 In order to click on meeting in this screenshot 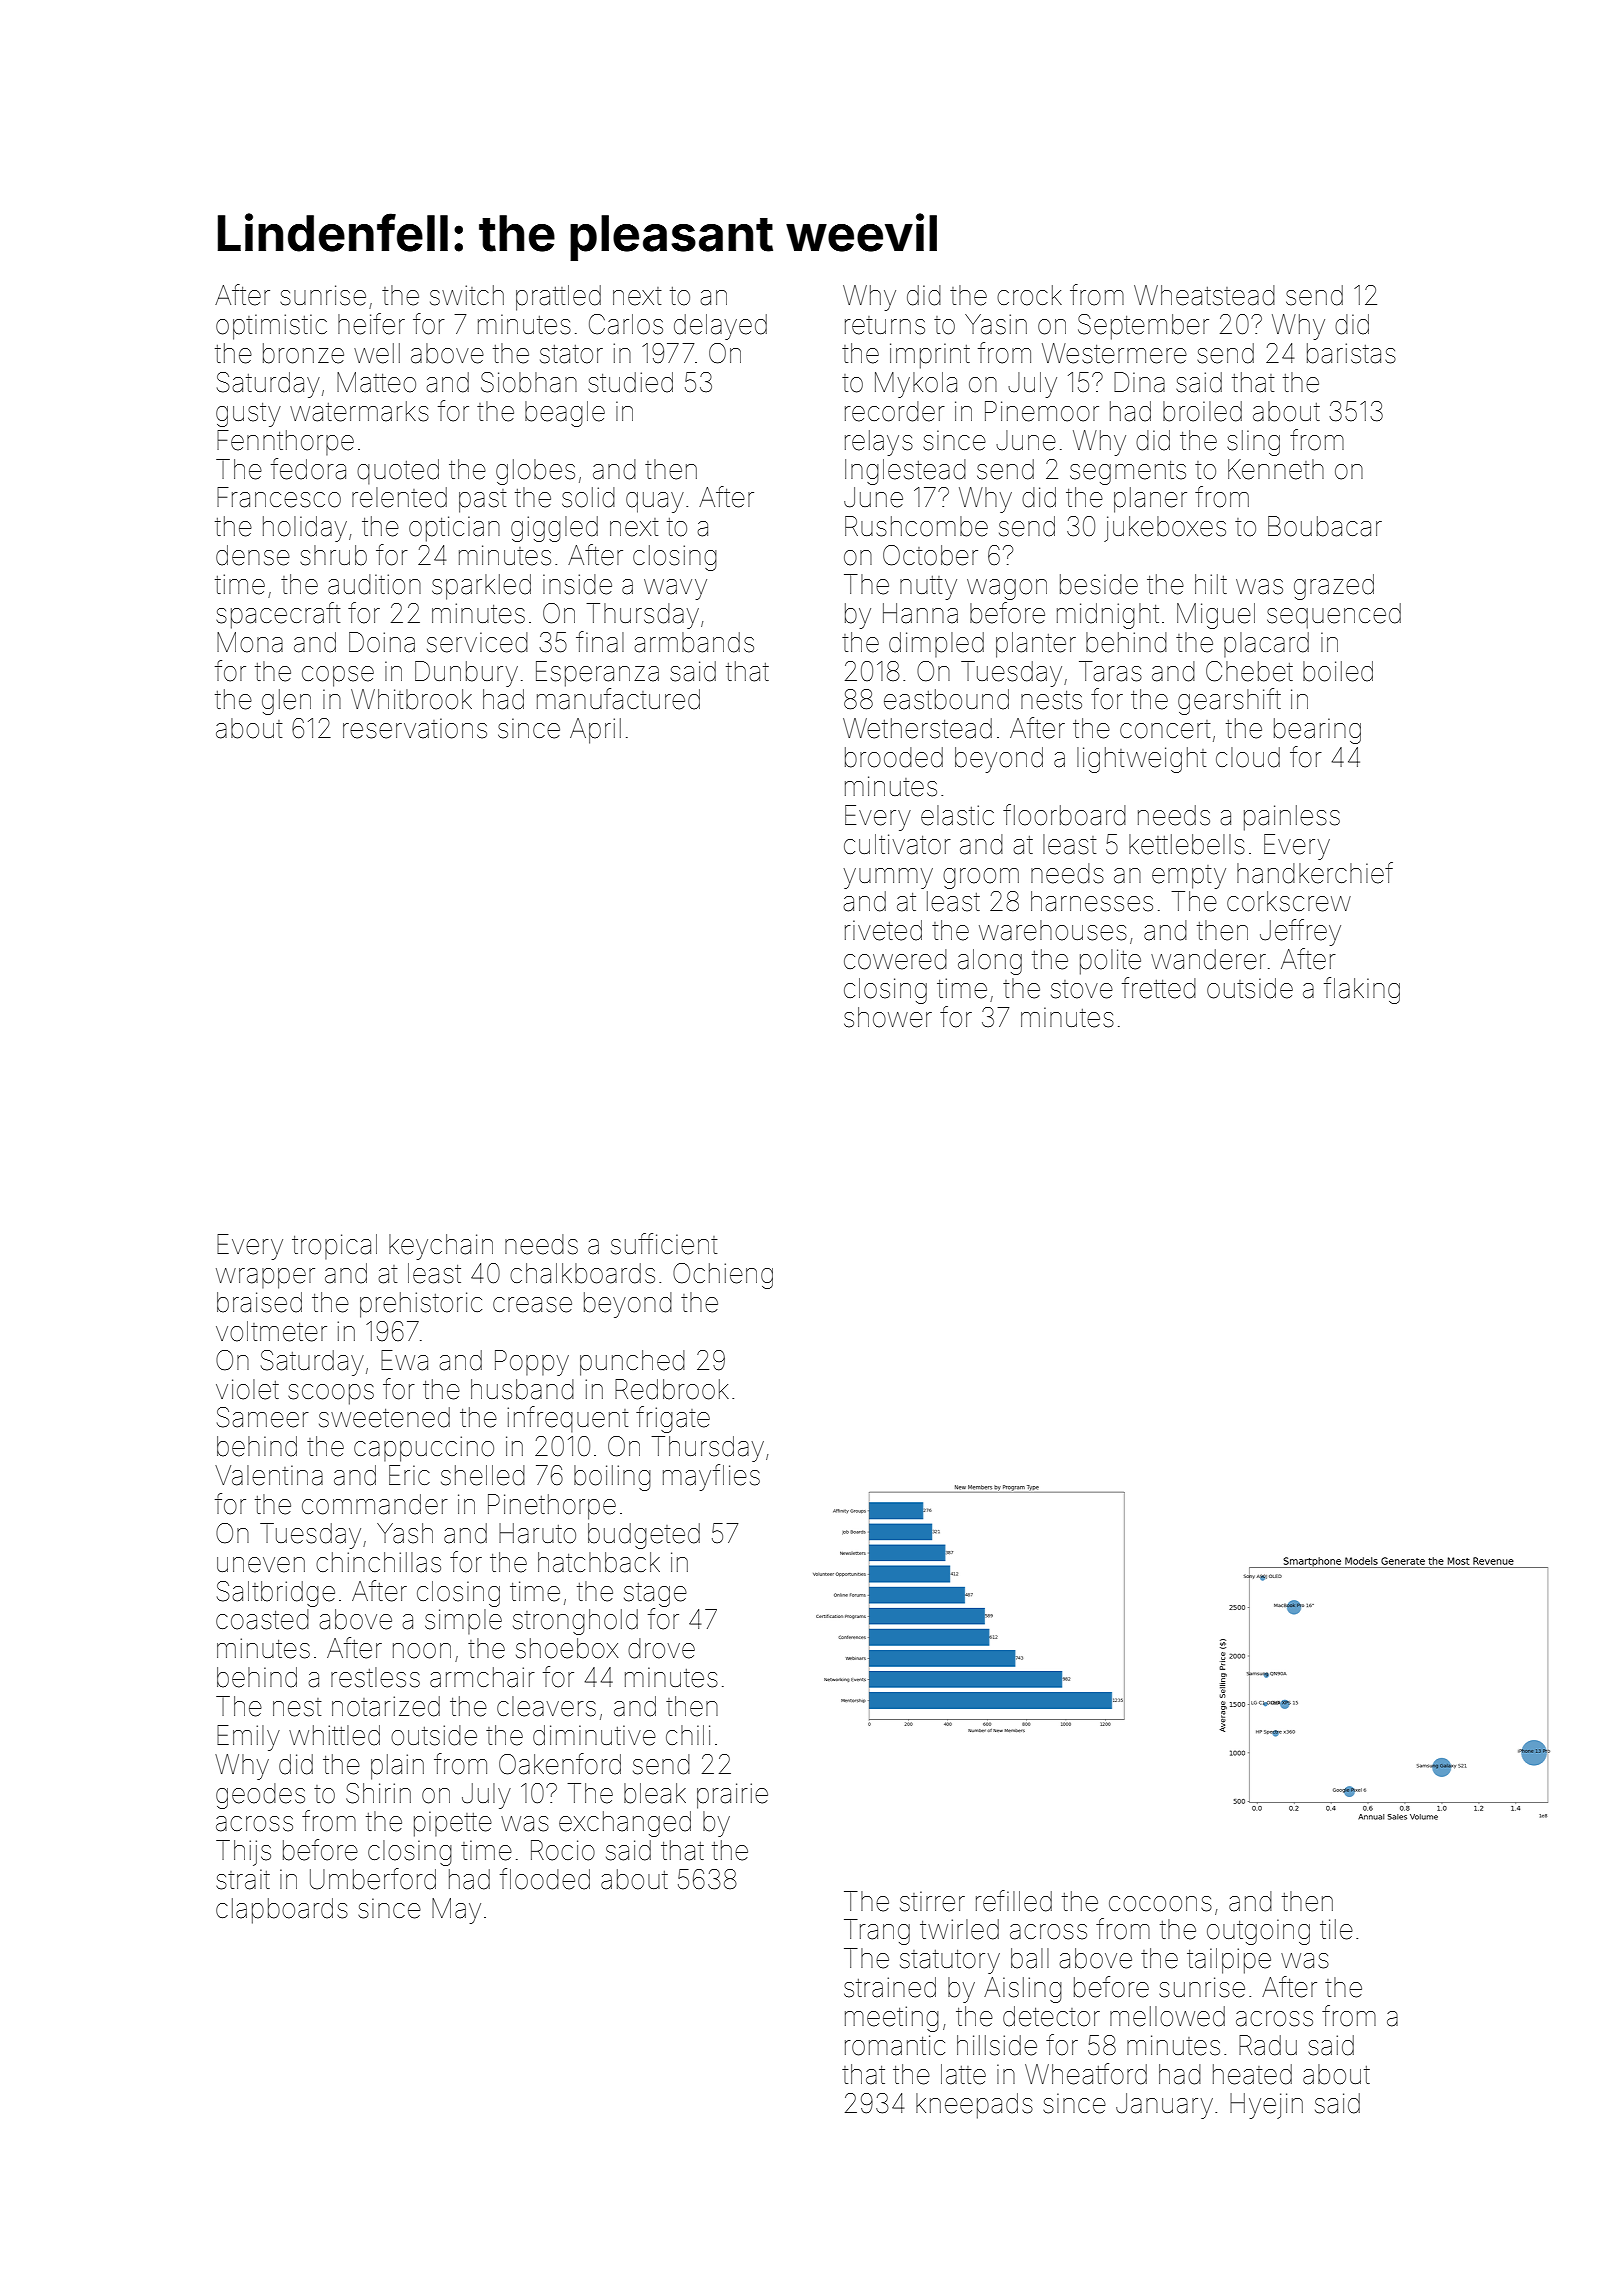, I will do `click(892, 2019)`.
